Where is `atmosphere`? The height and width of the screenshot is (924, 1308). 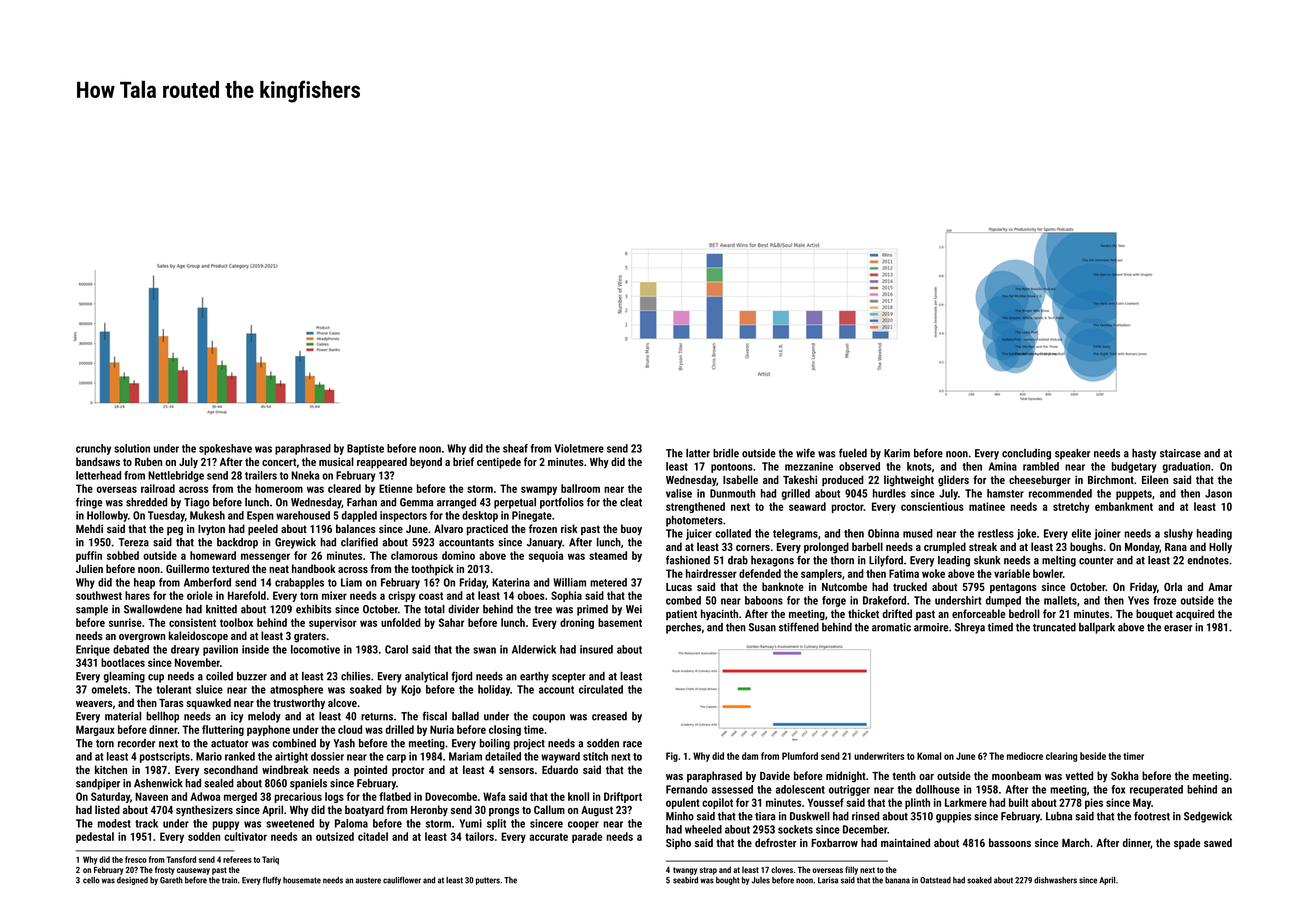 atmosphere is located at coordinates (296, 690).
